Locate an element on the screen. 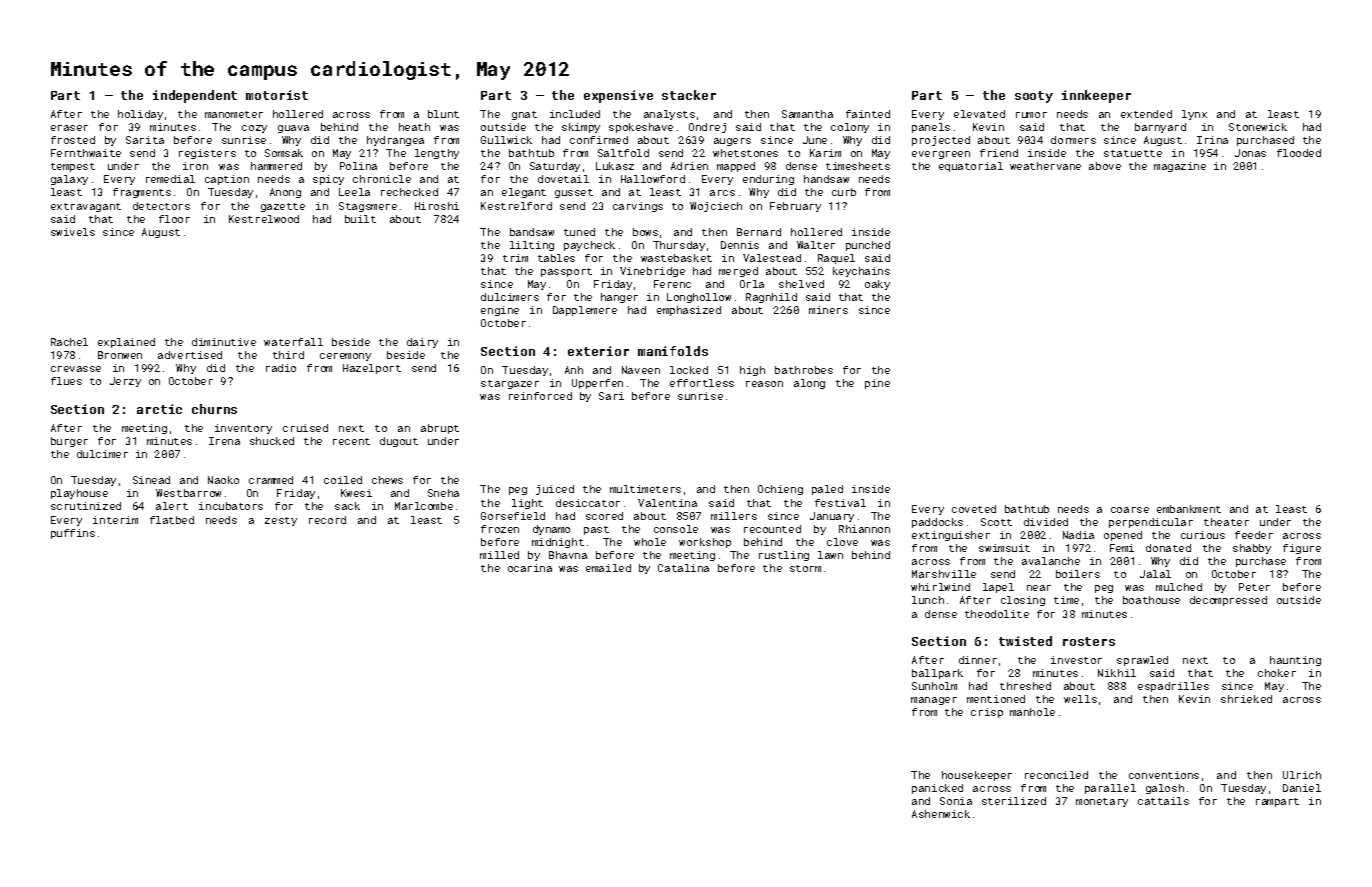 The width and height of the screenshot is (1372, 887). manhole is located at coordinates (1032, 712).
